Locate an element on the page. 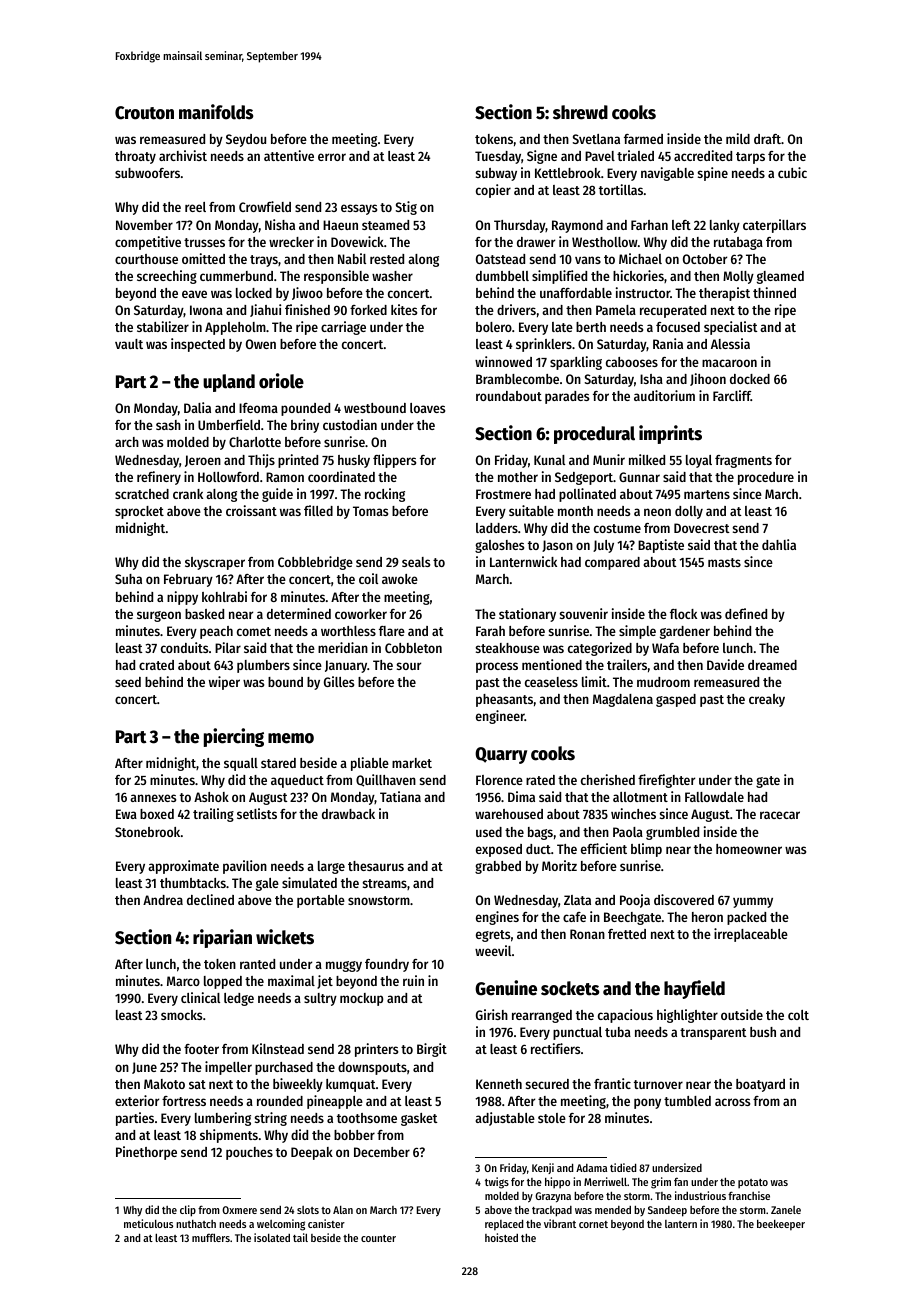 The height and width of the document is (1308, 924). Crouton is located at coordinates (144, 113).
